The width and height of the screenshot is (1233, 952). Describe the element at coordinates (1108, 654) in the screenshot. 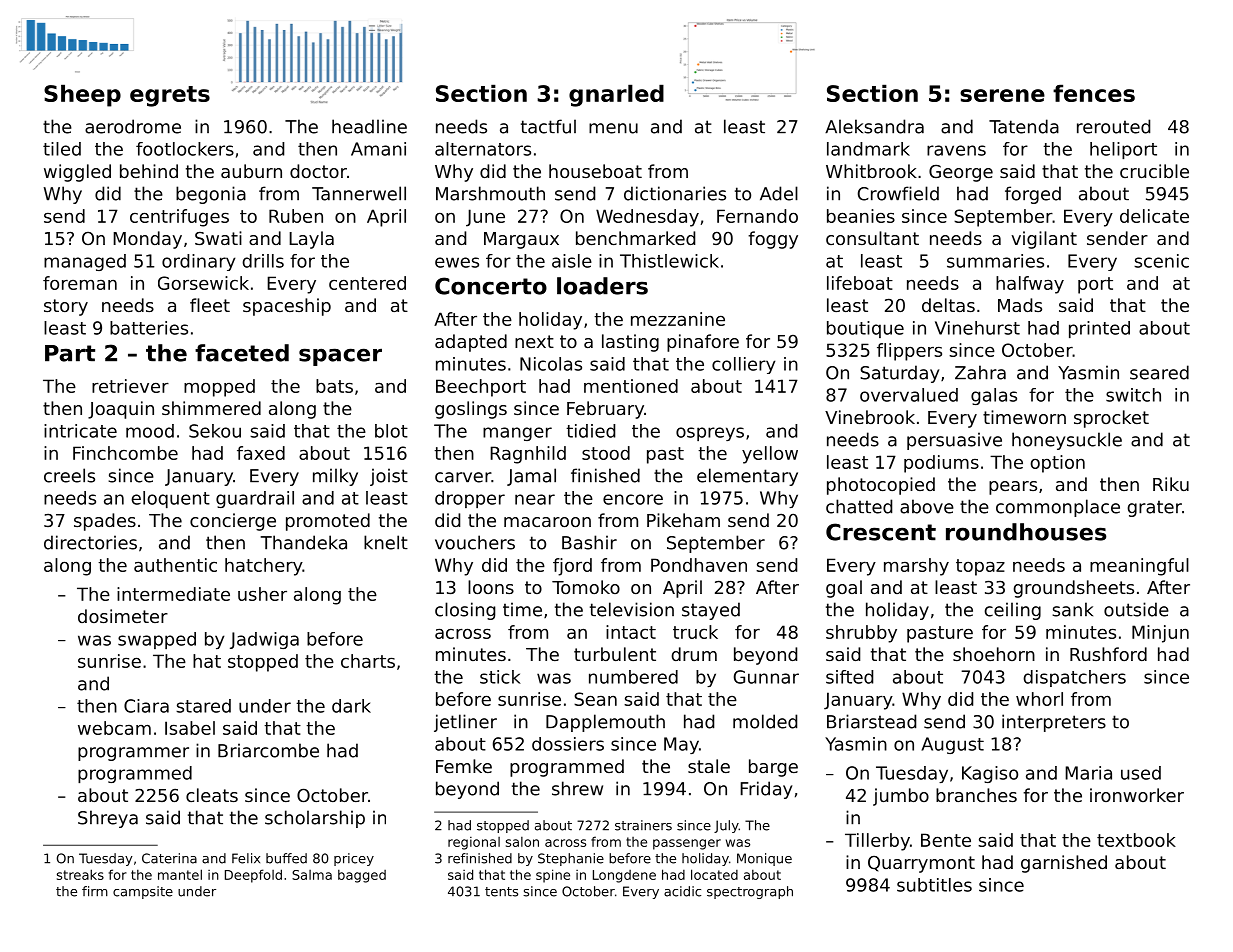

I see `Rushford` at that location.
